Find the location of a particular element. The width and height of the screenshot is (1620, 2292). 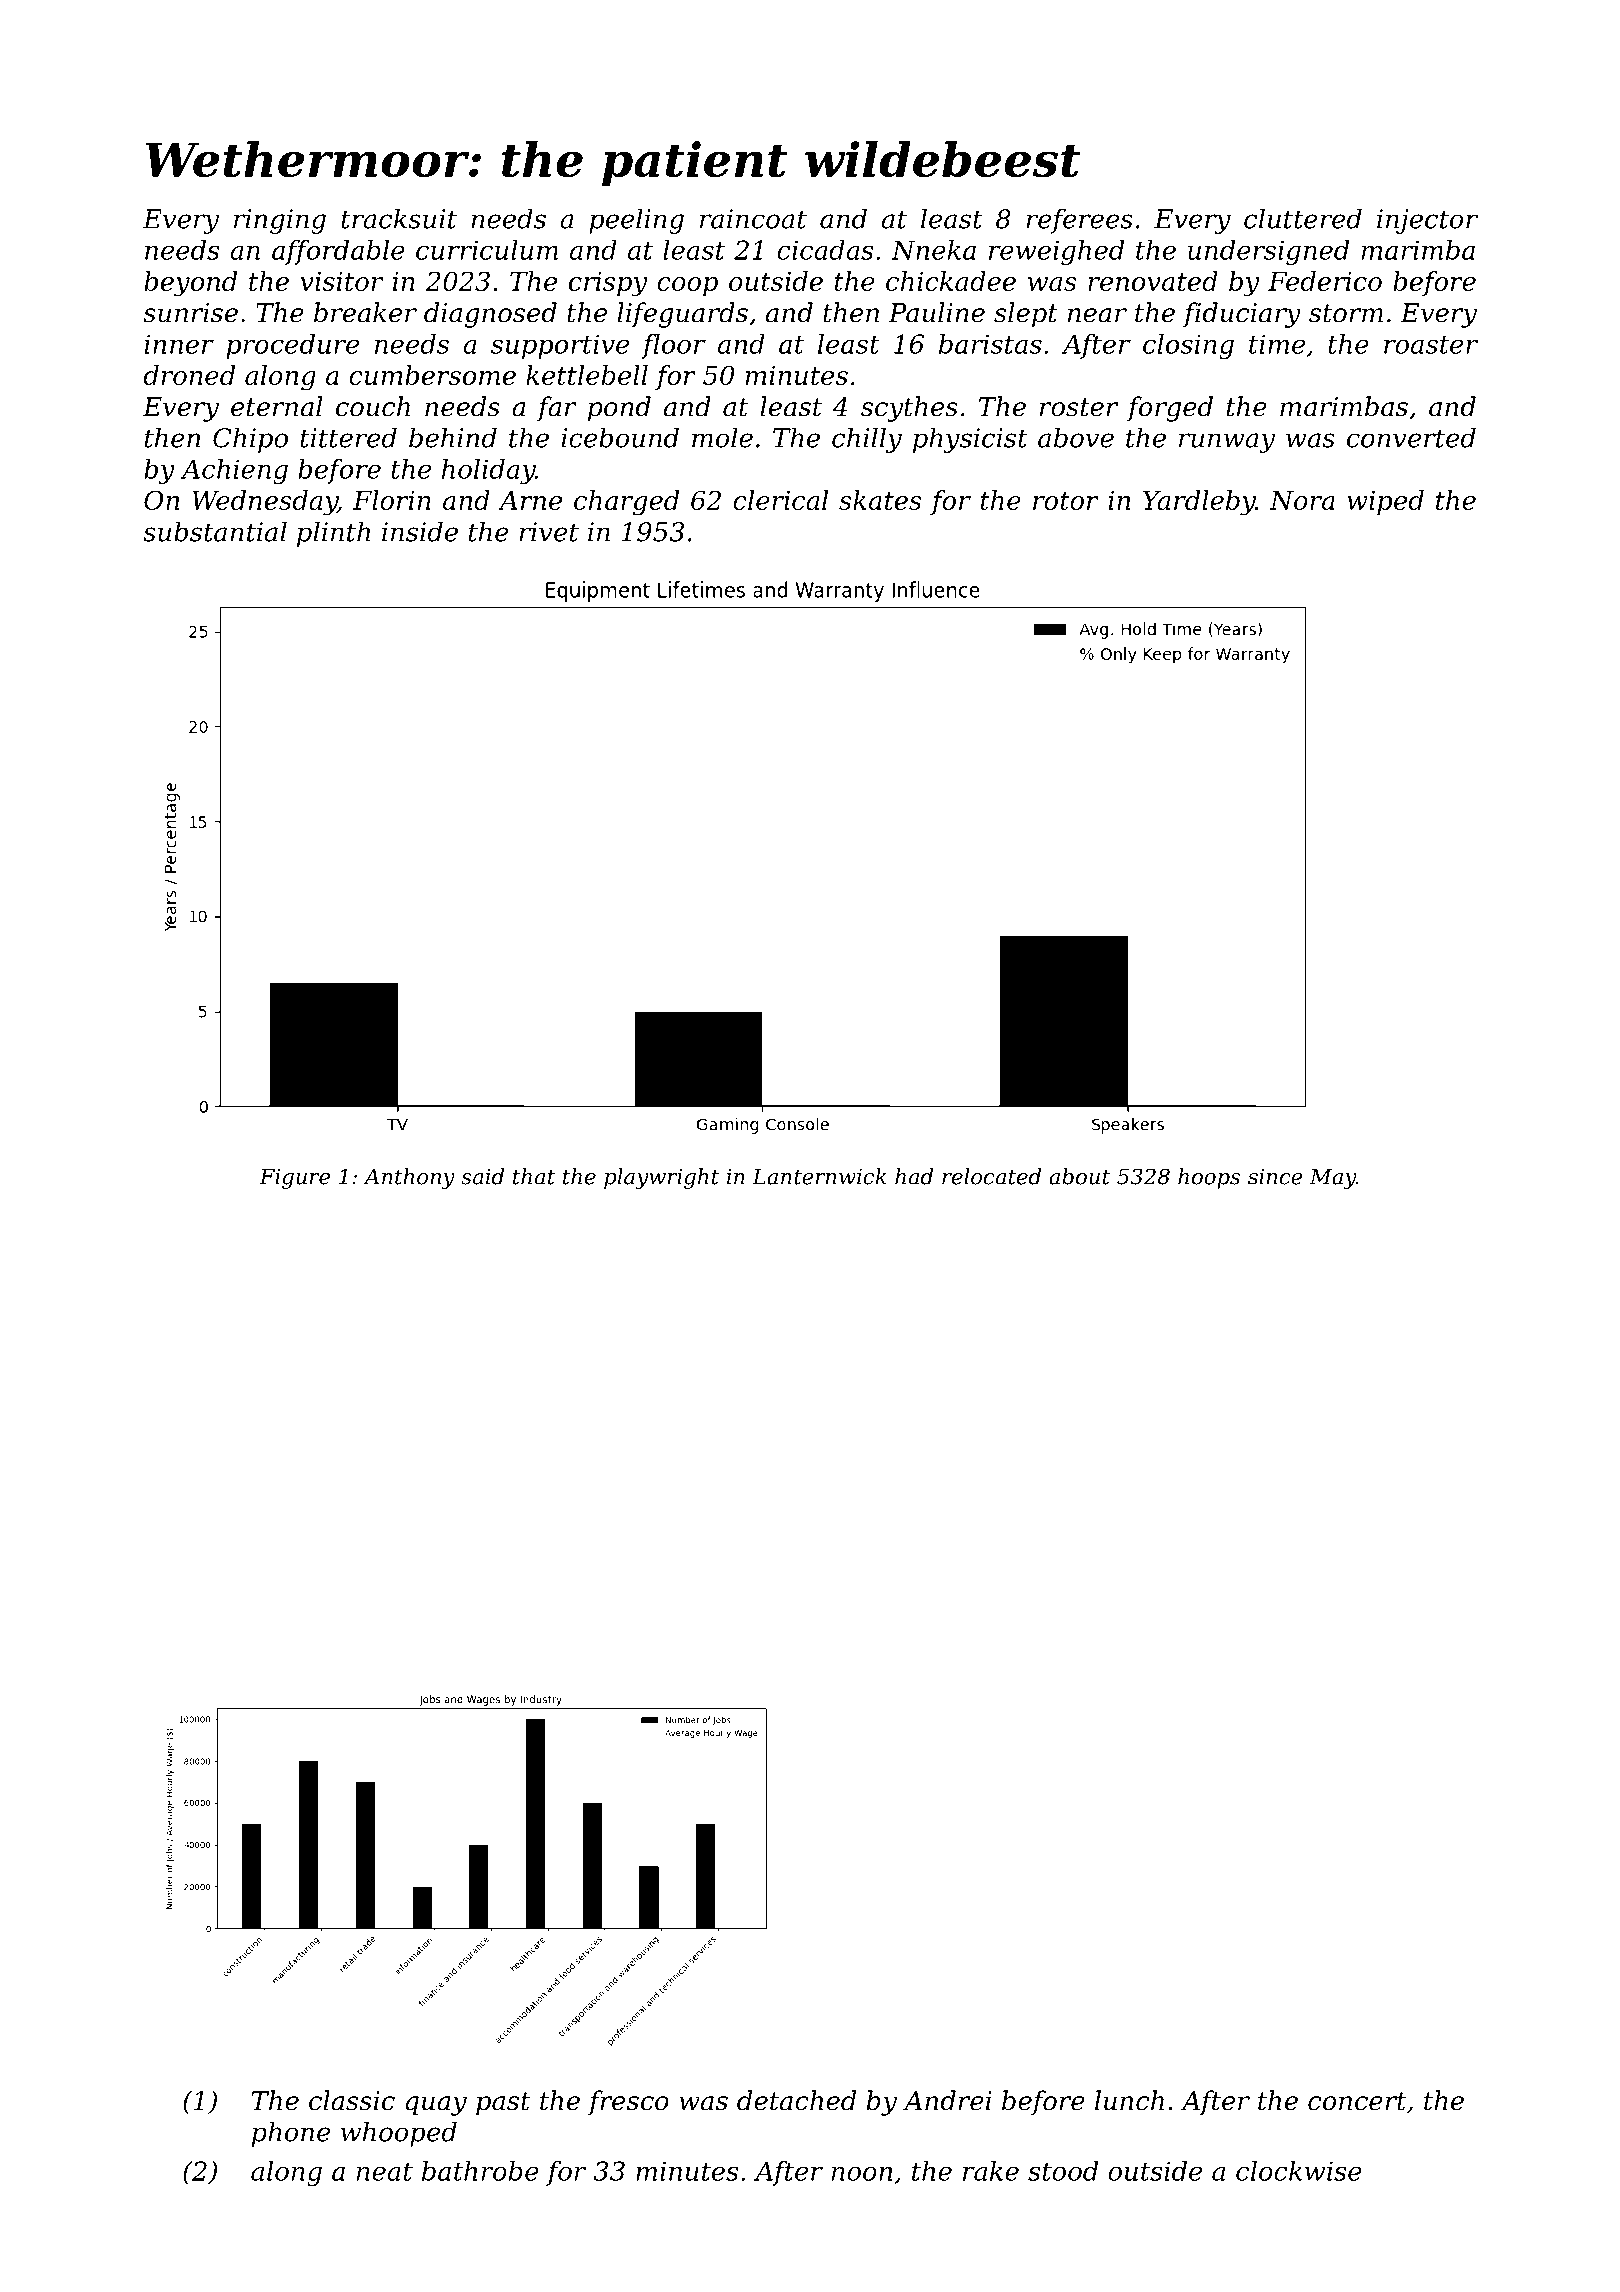

had is located at coordinates (914, 1176).
